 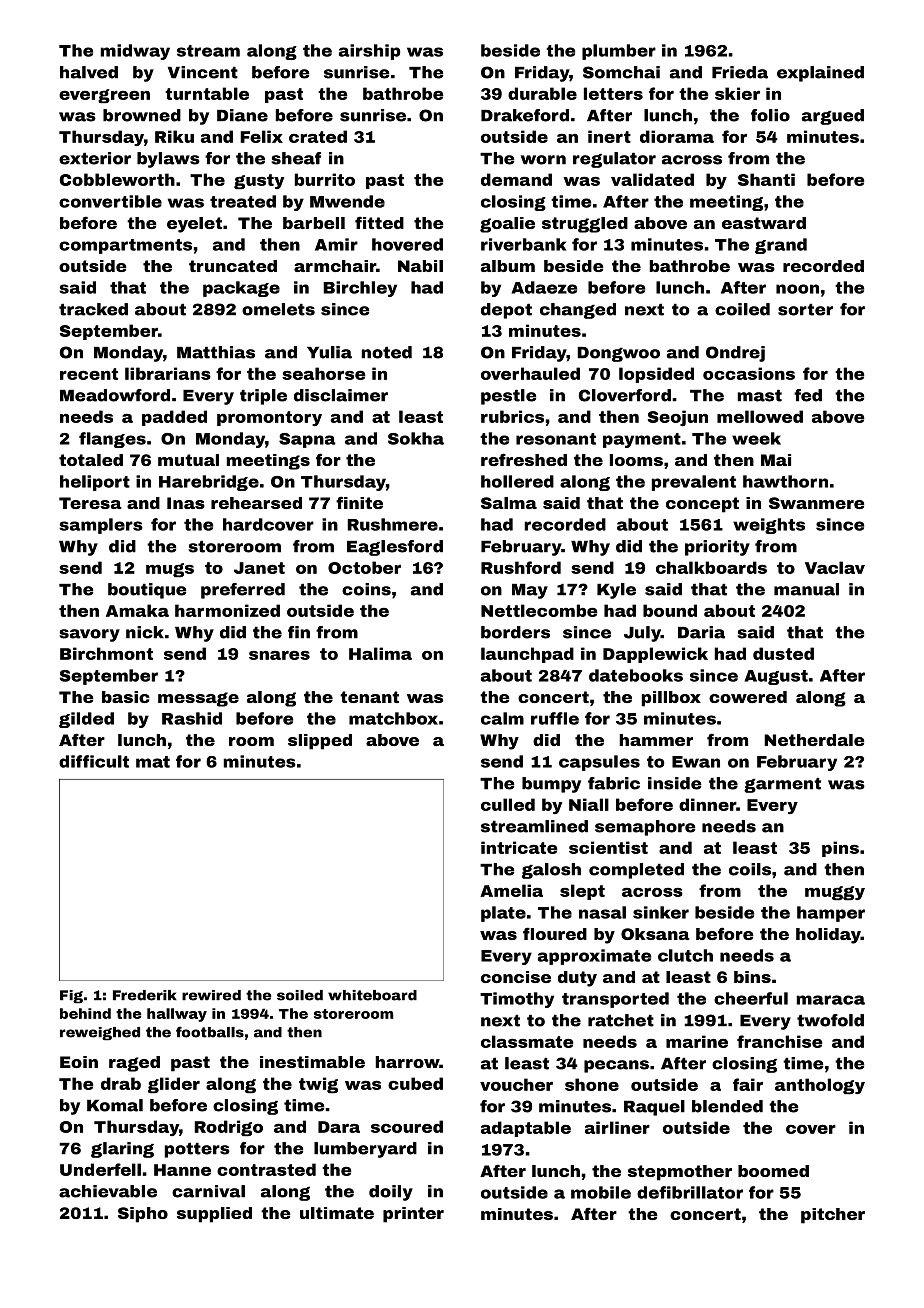 What do you see at coordinates (312, 1062) in the page?
I see `inestimable` at bounding box center [312, 1062].
